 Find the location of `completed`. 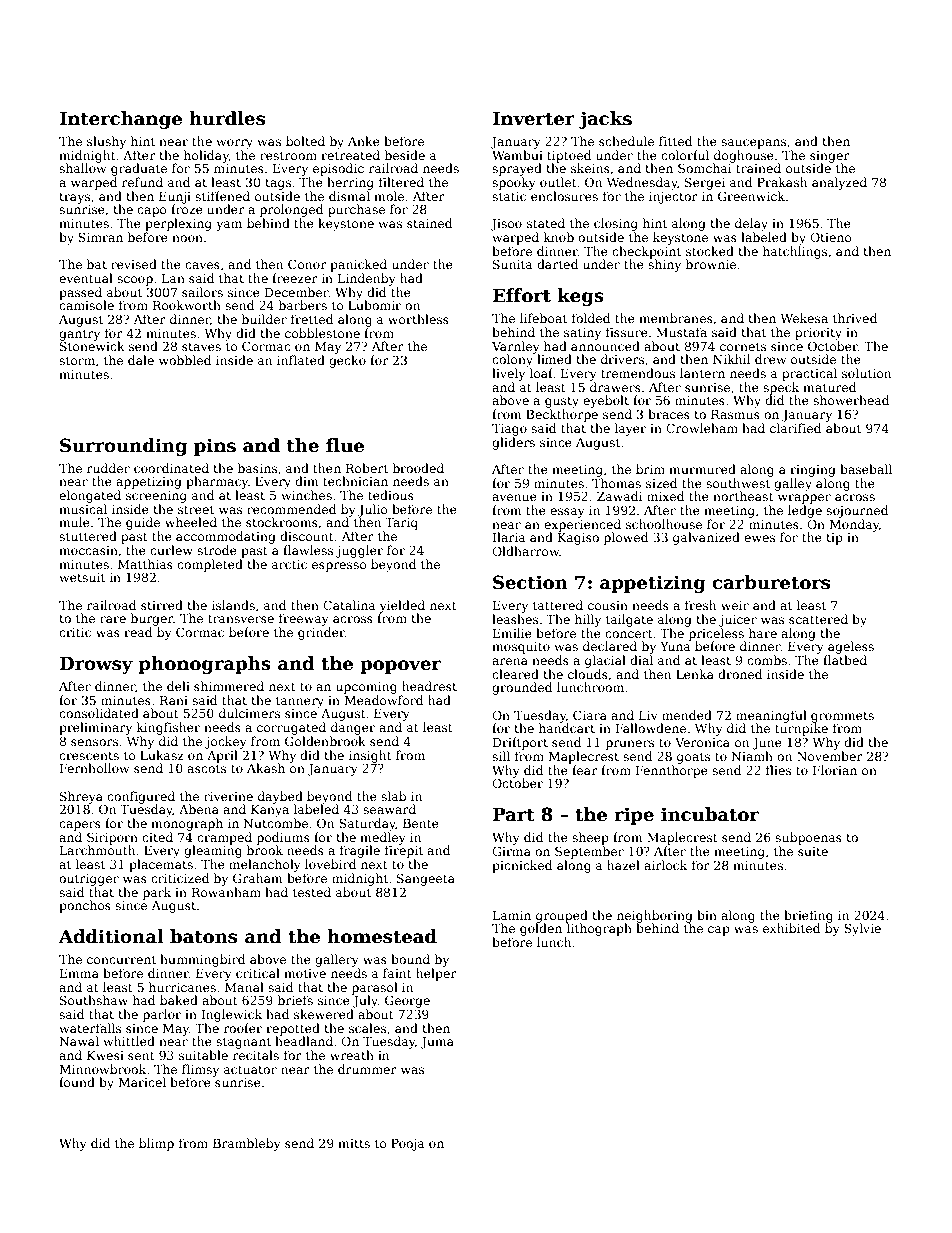

completed is located at coordinates (210, 565).
